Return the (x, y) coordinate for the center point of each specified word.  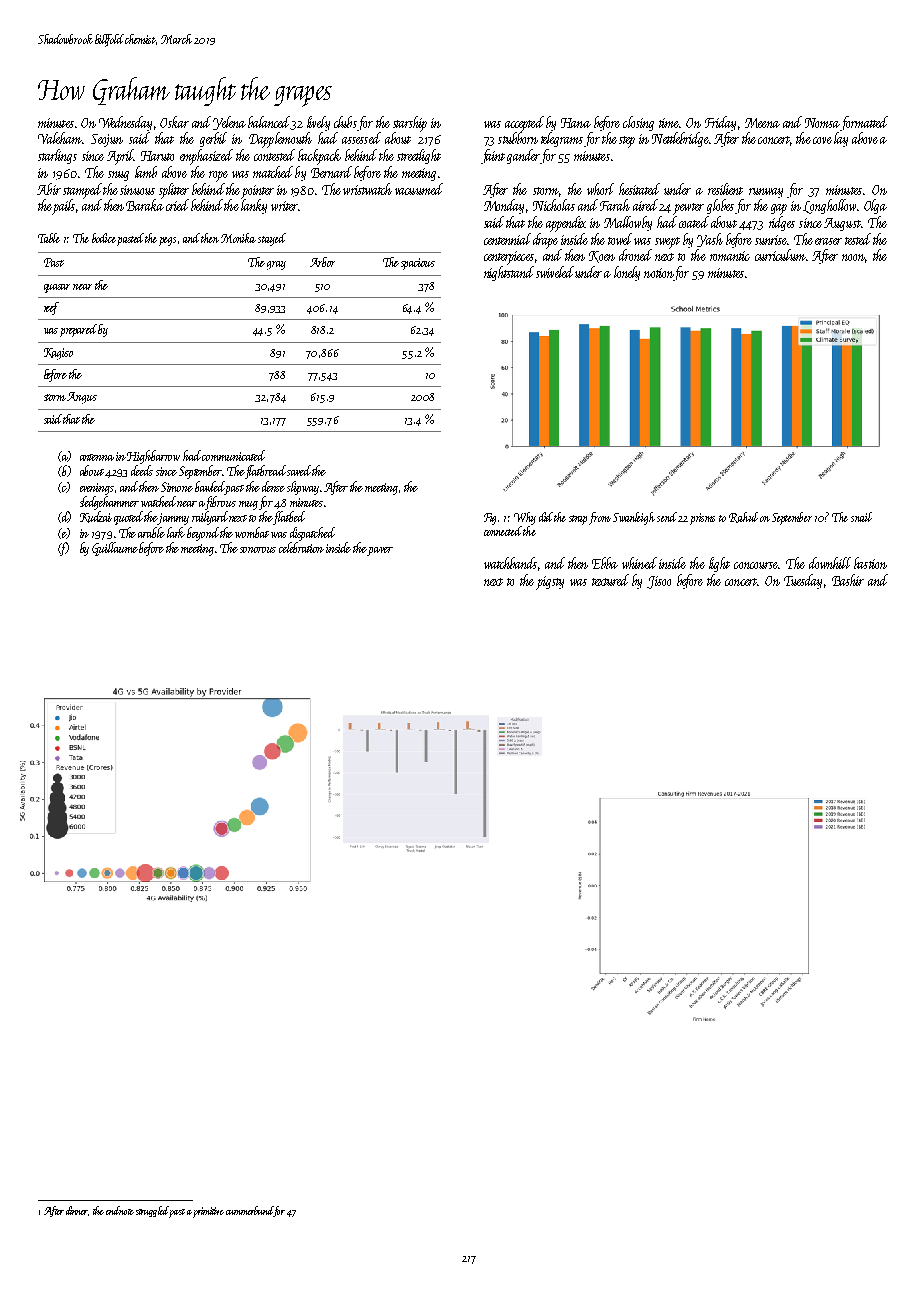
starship (410, 124)
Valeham (60, 138)
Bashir (848, 580)
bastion (870, 563)
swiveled (555, 272)
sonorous (258, 550)
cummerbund (250, 1211)
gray (276, 265)
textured (610, 580)
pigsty (550, 583)
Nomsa (822, 123)
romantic (730, 256)
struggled (152, 1211)
